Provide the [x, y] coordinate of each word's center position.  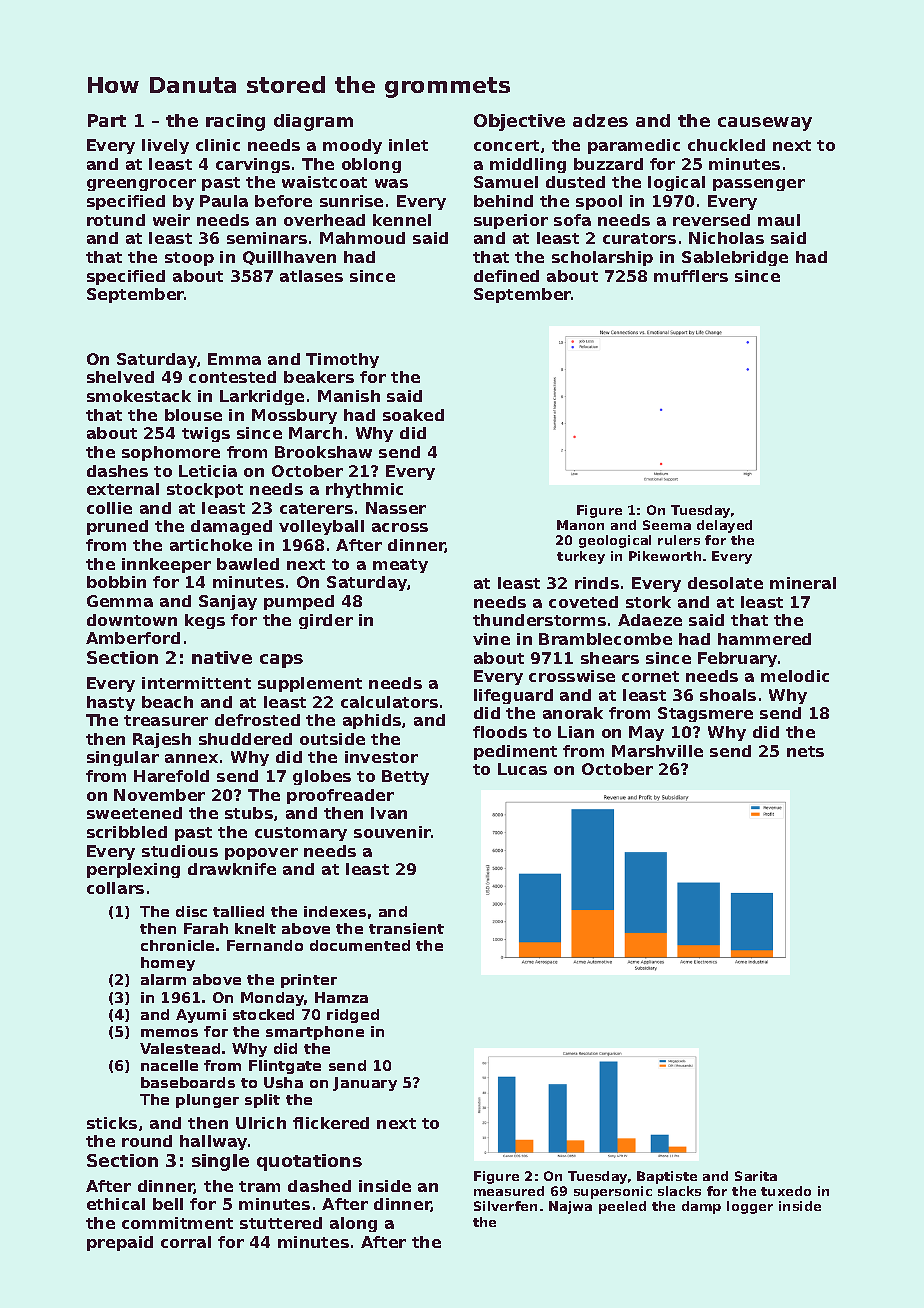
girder [326, 621]
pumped [299, 602]
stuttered [281, 1223]
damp [701, 1207]
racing [235, 122]
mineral [803, 583]
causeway [765, 124]
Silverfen [505, 1206]
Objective [519, 122]
